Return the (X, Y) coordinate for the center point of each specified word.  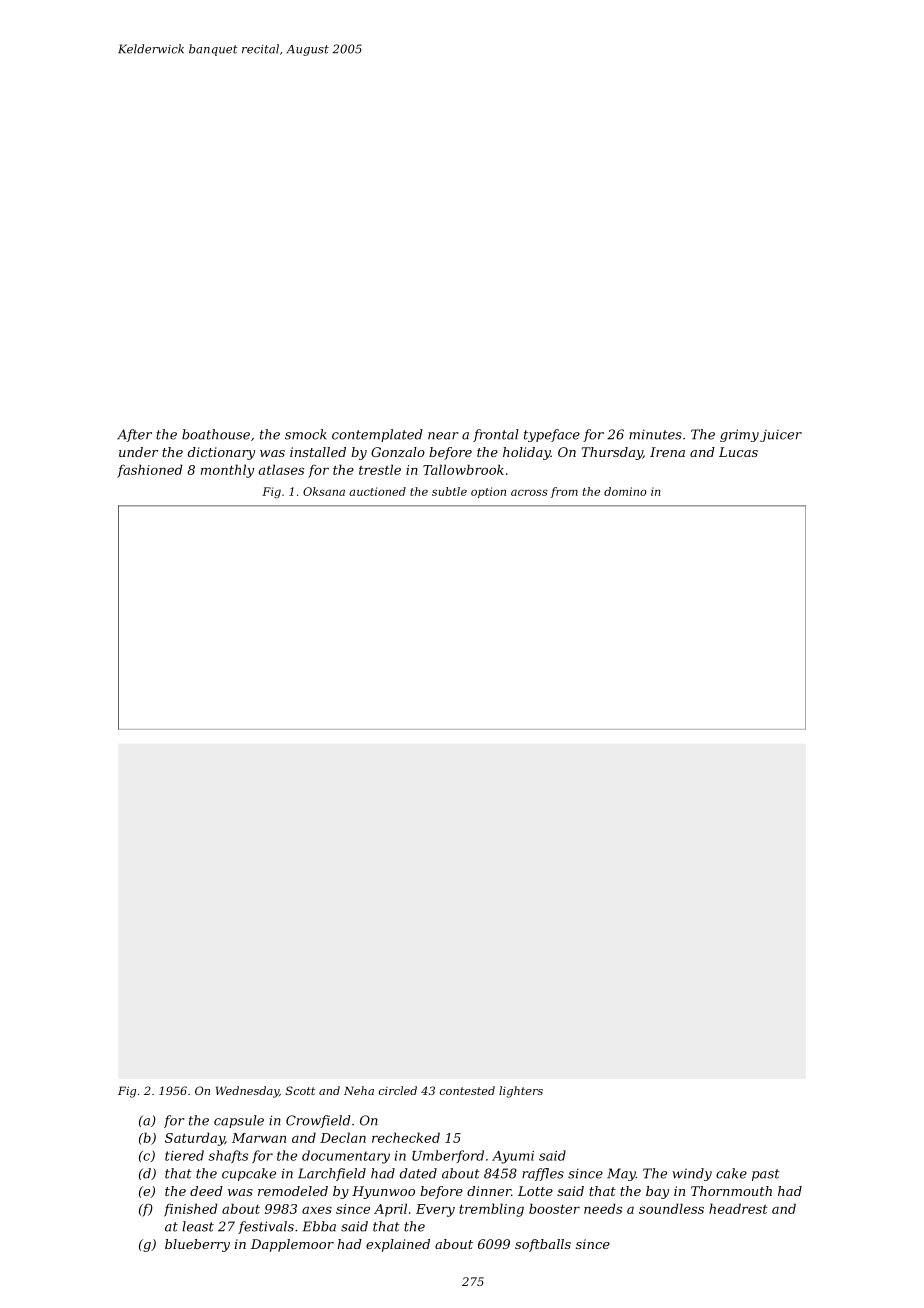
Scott (300, 1090)
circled (398, 1090)
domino (625, 491)
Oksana (324, 491)
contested (467, 1090)
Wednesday (247, 1092)
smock (306, 434)
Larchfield (332, 1174)
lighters (521, 1092)
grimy (739, 435)
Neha (359, 1090)
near (443, 436)
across (529, 492)
